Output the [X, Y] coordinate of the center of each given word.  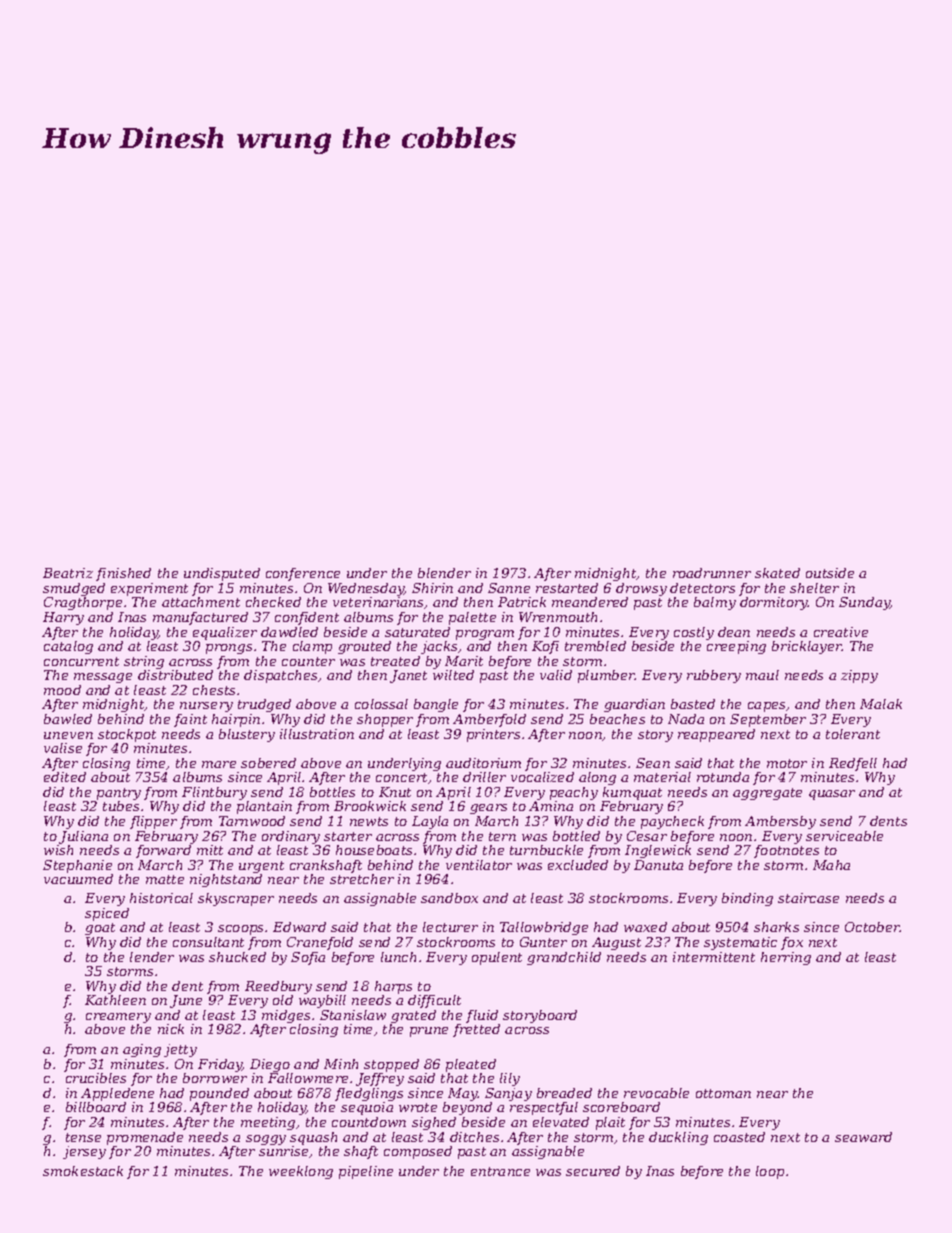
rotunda [723, 777]
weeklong [301, 1172]
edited [65, 777]
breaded [564, 1093]
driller [484, 777]
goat [100, 929]
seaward [863, 1137]
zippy [859, 676]
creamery [118, 1018]
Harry [63, 618]
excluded [578, 865]
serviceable [844, 836]
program [485, 635]
